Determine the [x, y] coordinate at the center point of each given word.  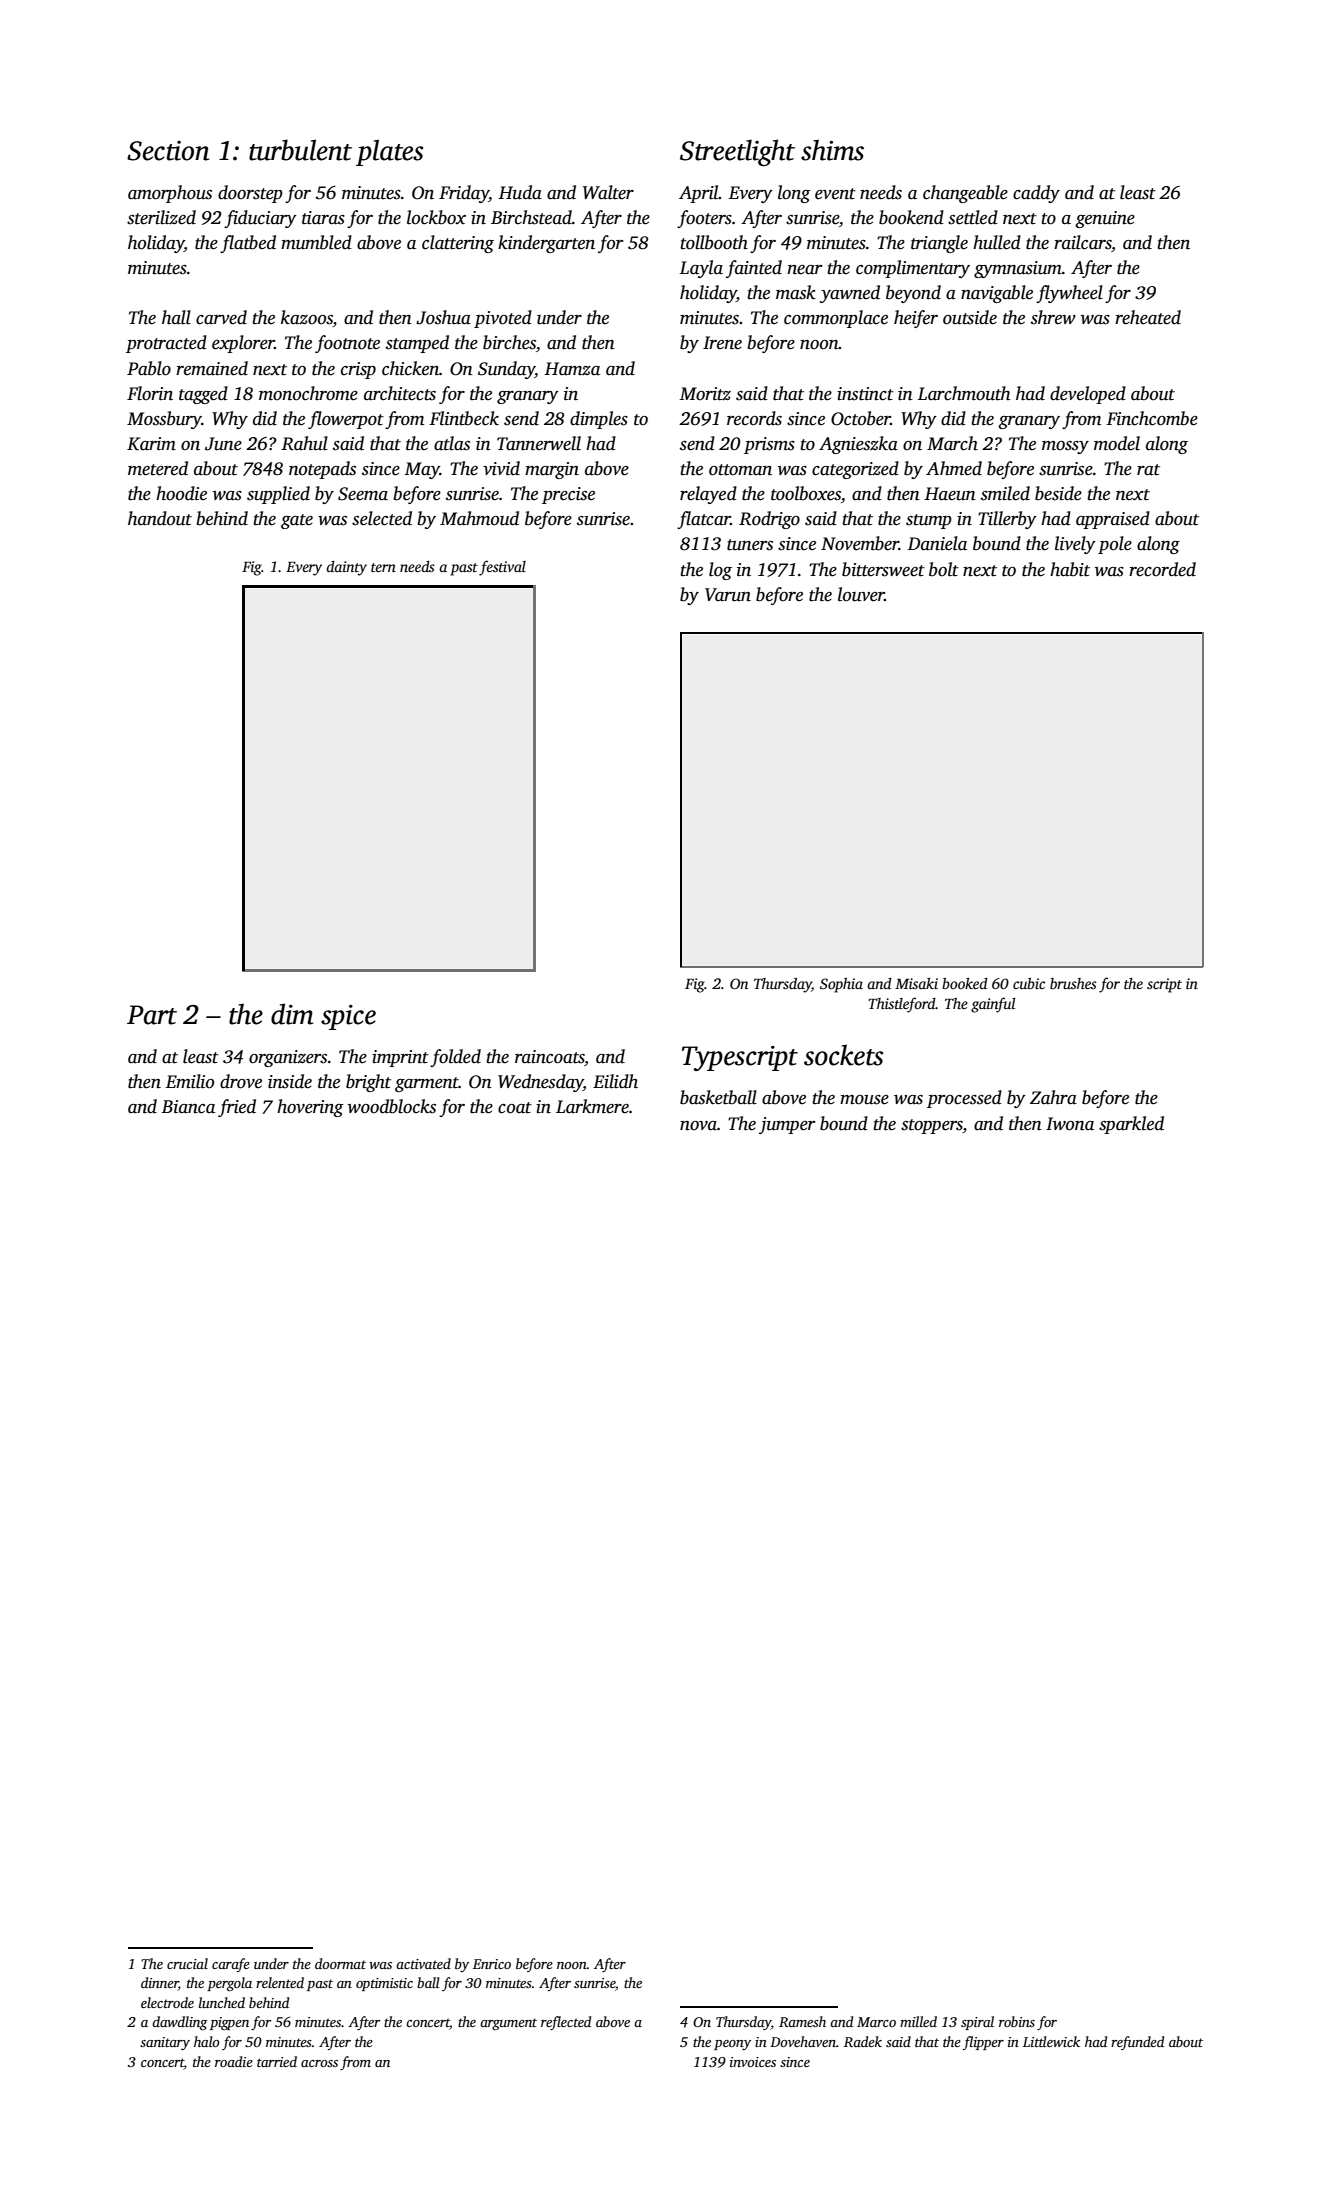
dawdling [179, 2023]
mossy [1065, 447]
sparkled [1131, 1125]
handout [160, 518]
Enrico [492, 1964]
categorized [855, 470]
